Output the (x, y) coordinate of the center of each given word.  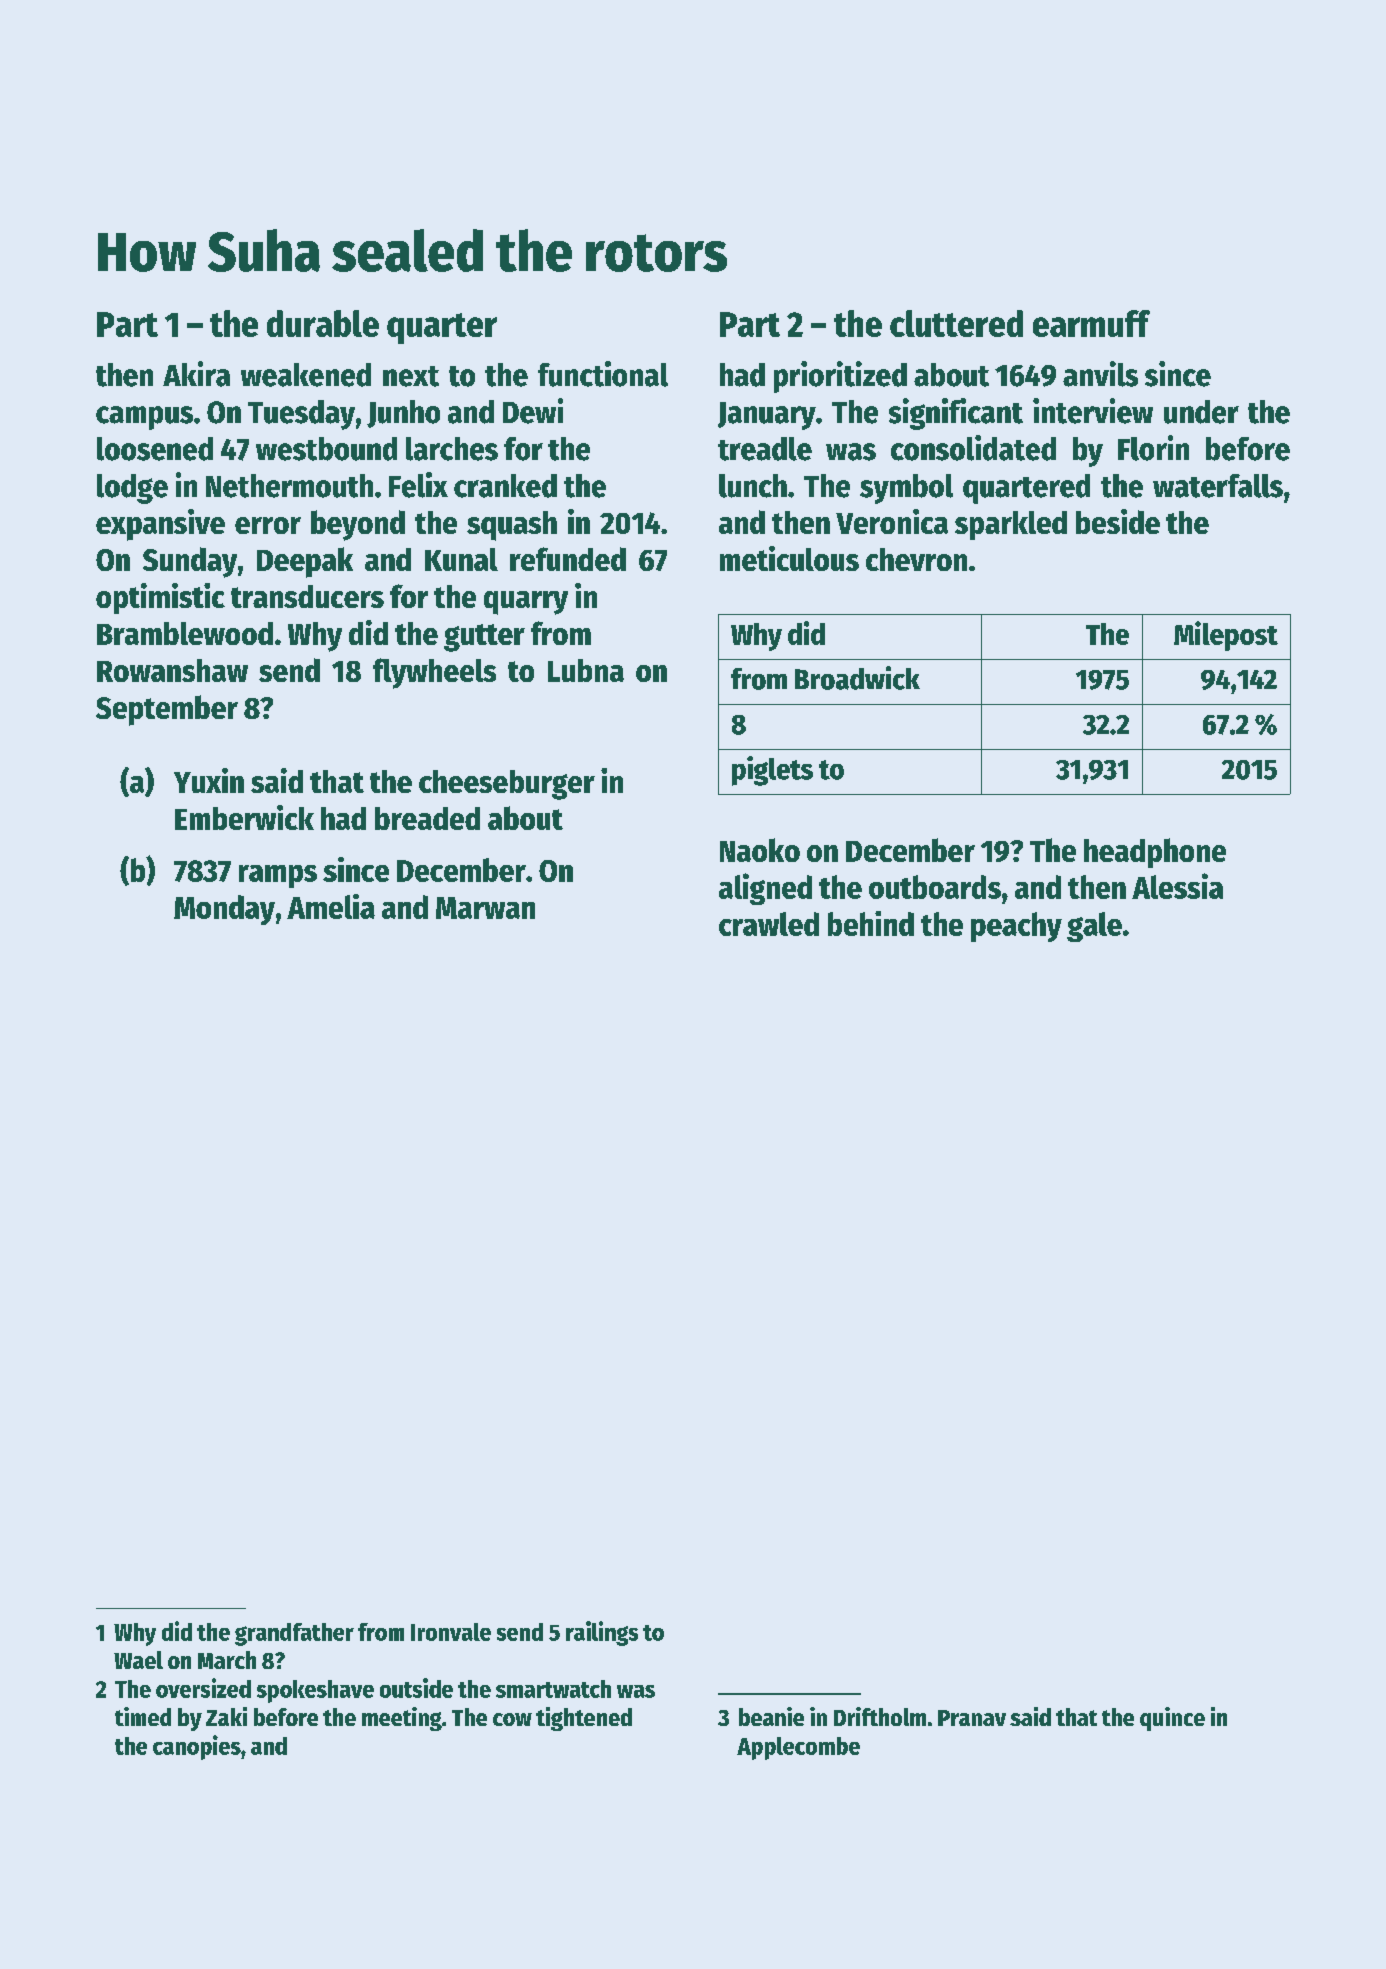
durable (323, 323)
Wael (138, 1660)
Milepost (1226, 636)
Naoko (760, 850)
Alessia (1177, 886)
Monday (224, 910)
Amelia (331, 906)
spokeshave (315, 1691)
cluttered (956, 323)
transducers (307, 596)
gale (1094, 927)
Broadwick (857, 678)
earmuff (1091, 323)
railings (602, 1633)
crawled (769, 924)
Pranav (972, 1718)
